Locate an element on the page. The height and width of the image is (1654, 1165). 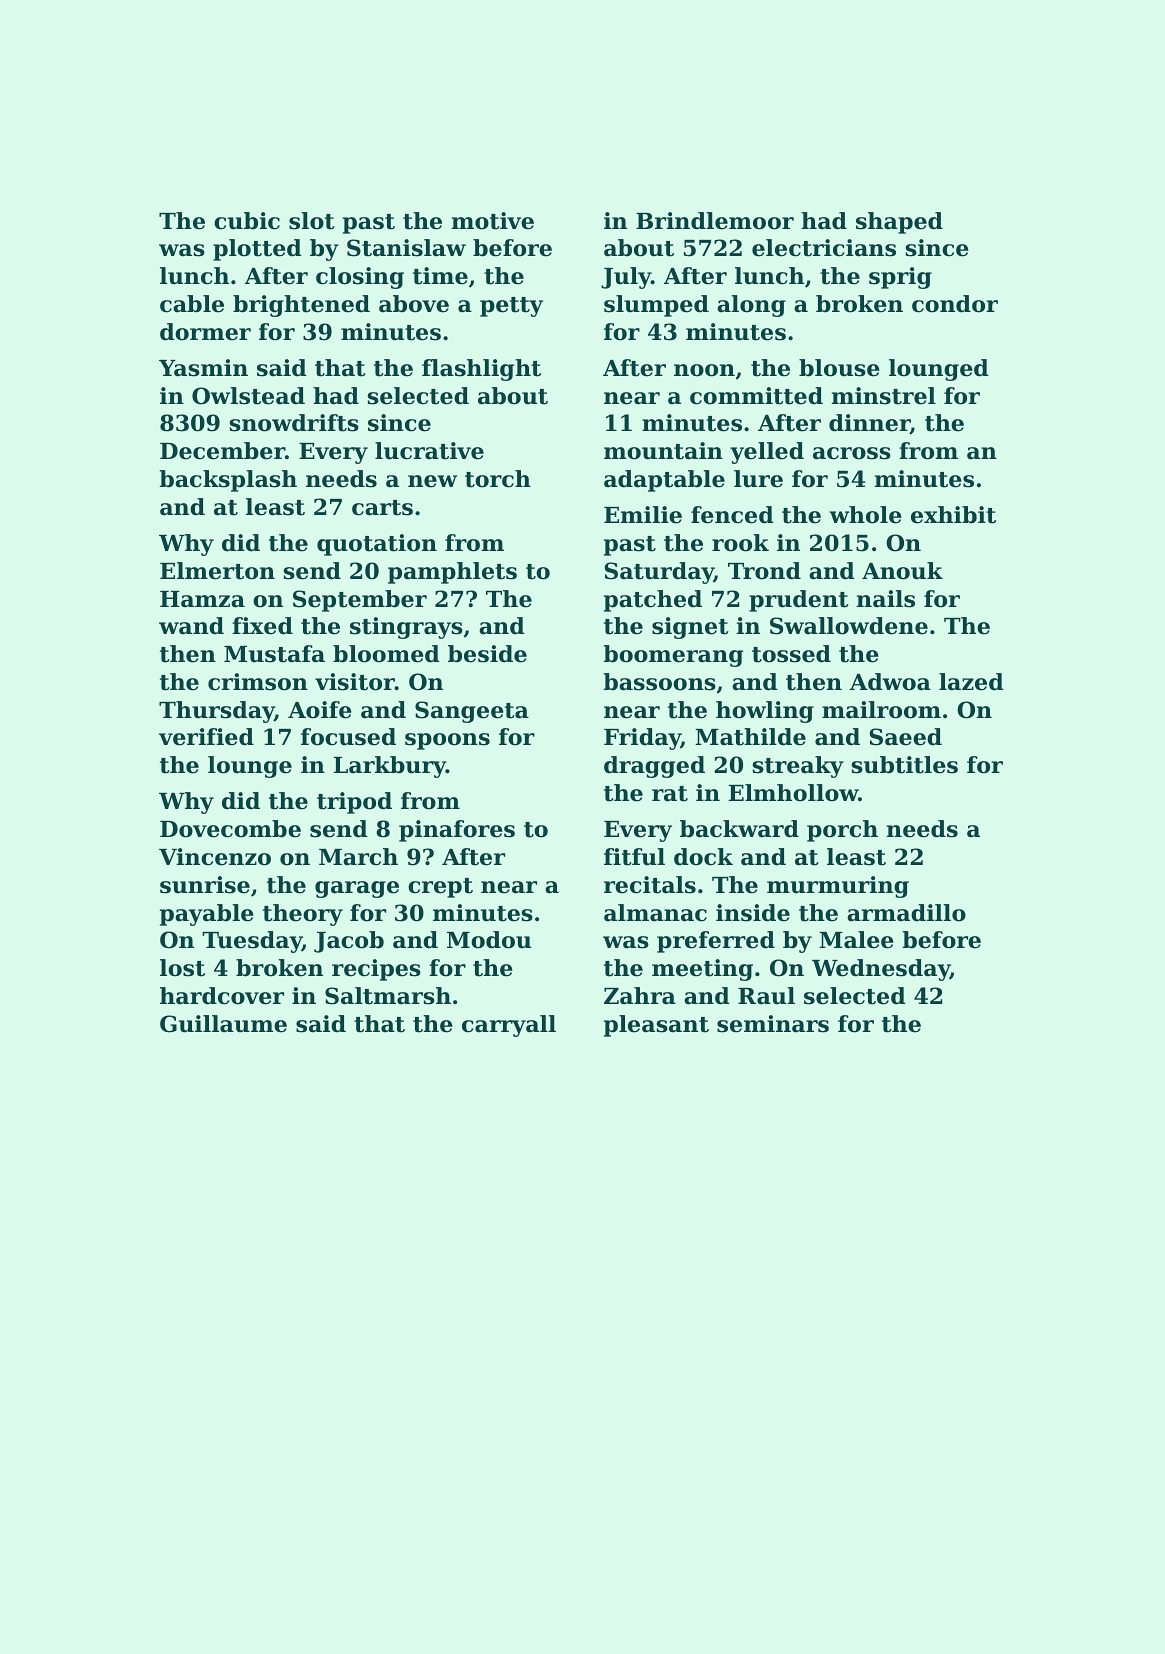
petty is located at coordinates (511, 307).
